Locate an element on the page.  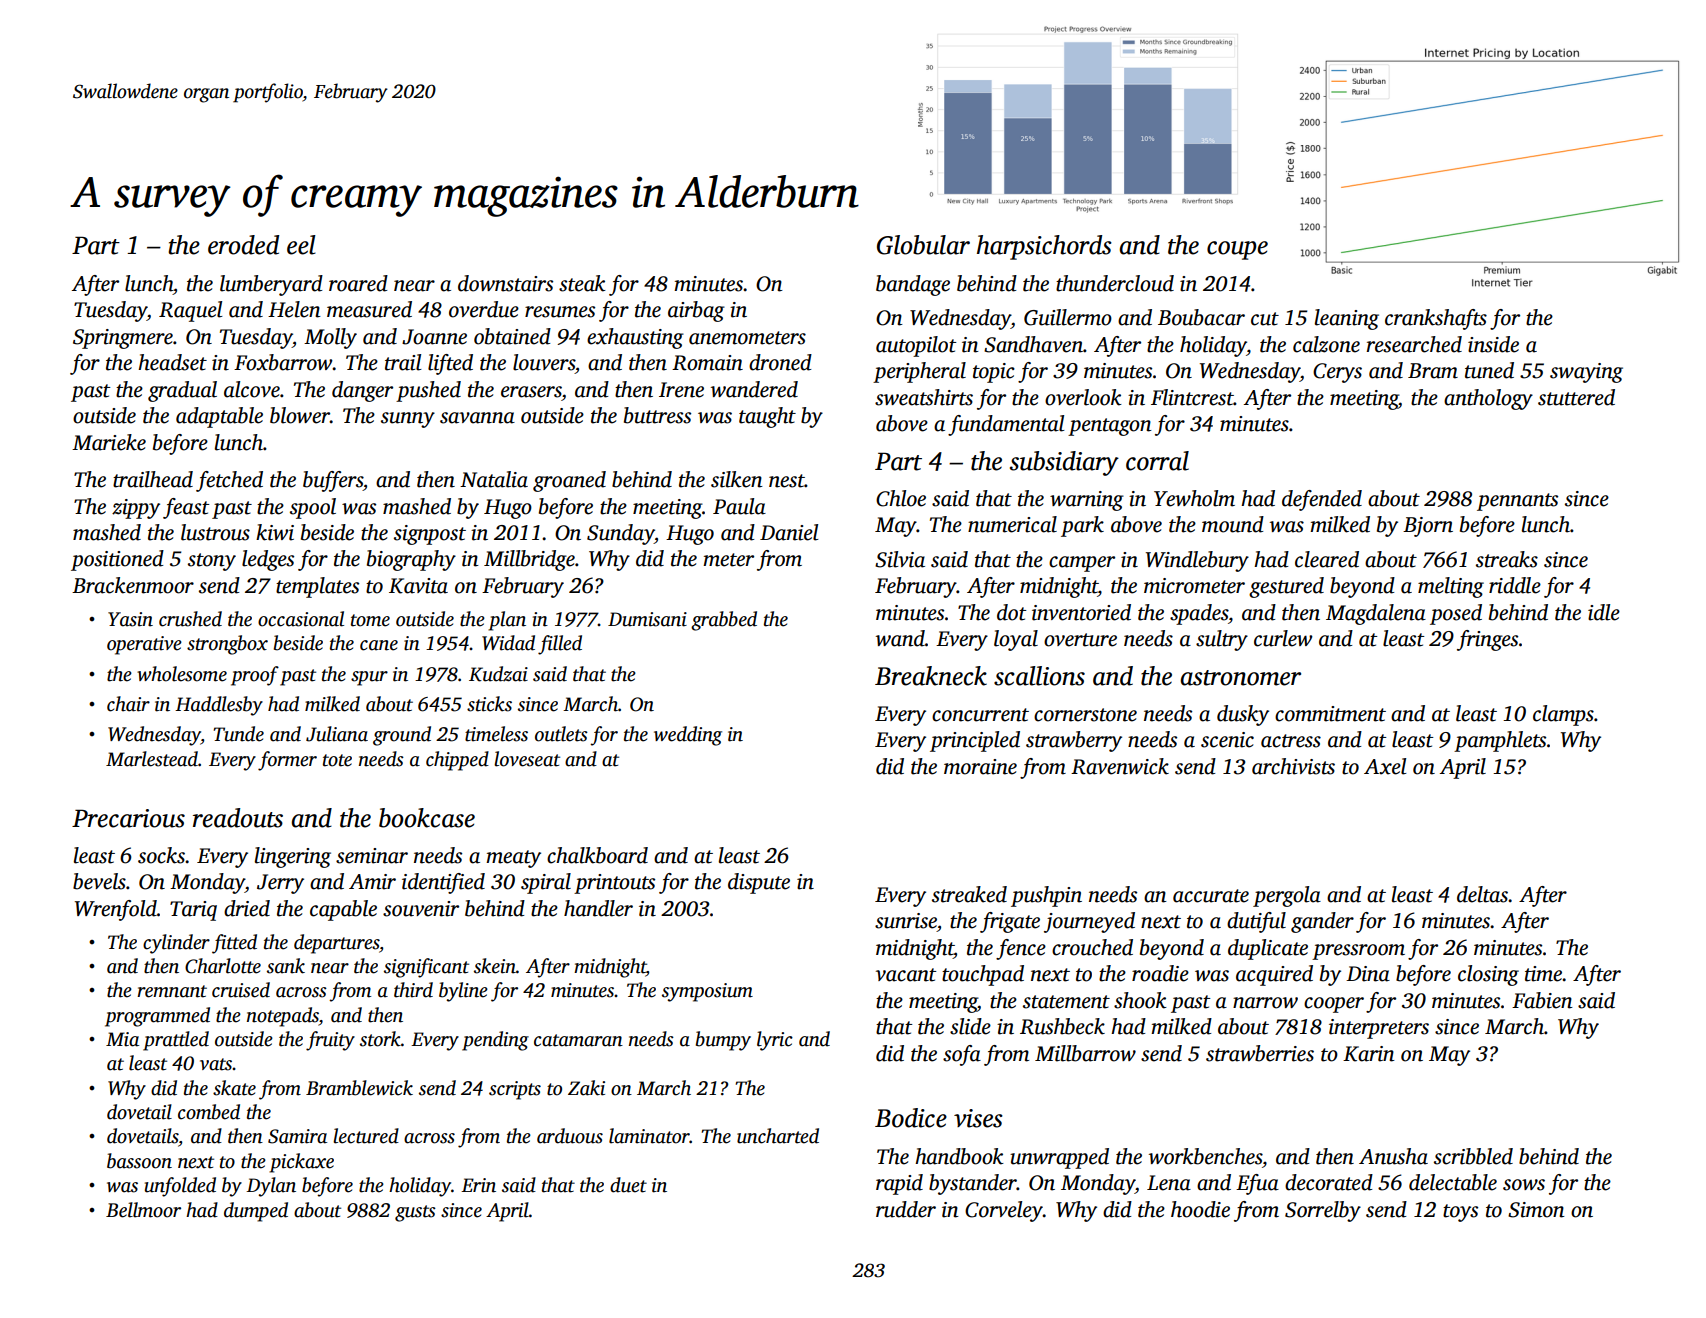
steak is located at coordinates (582, 283).
